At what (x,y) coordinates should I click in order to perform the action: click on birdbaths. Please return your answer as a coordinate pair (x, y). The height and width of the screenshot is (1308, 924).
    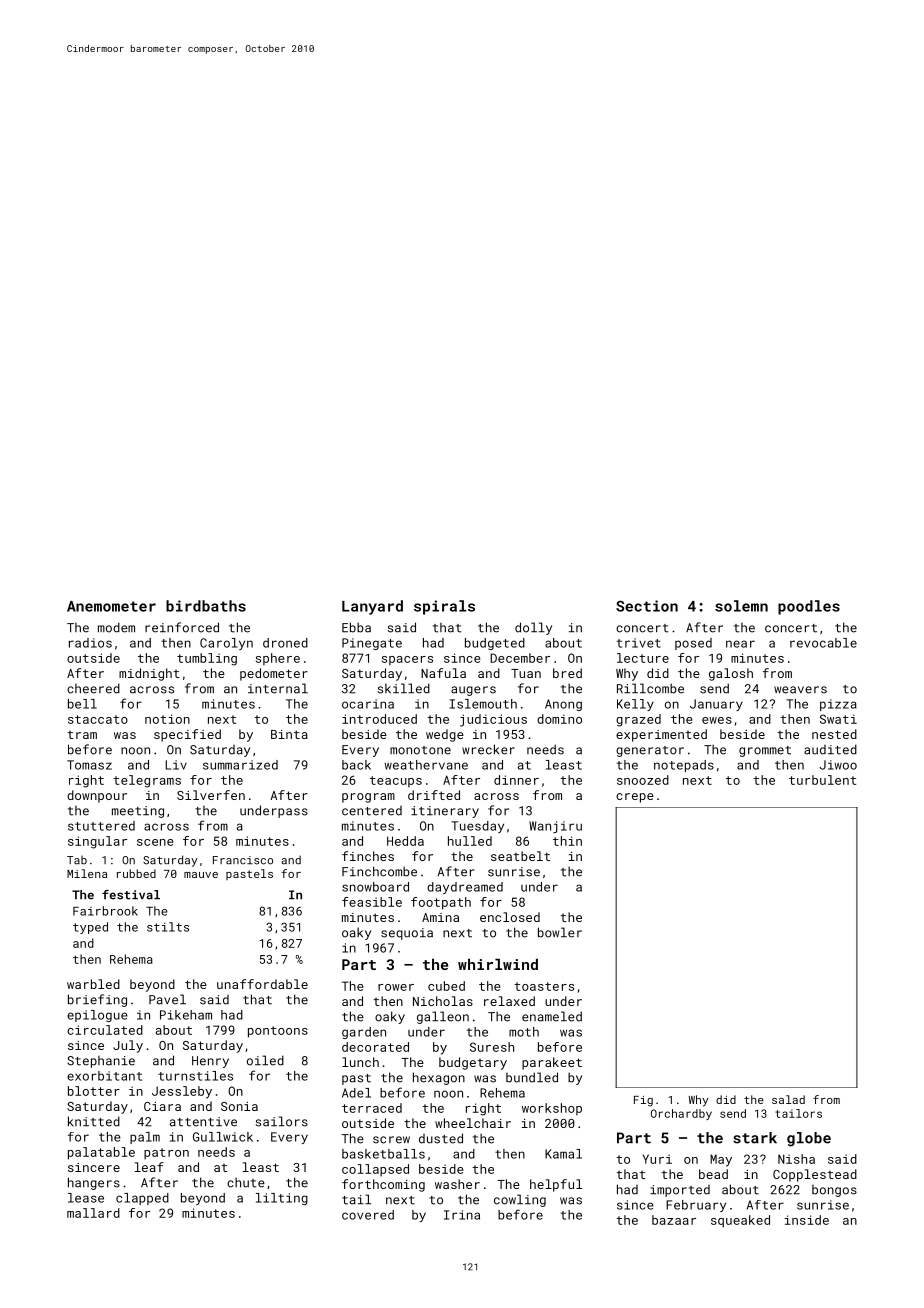
    Looking at the image, I should click on (206, 606).
